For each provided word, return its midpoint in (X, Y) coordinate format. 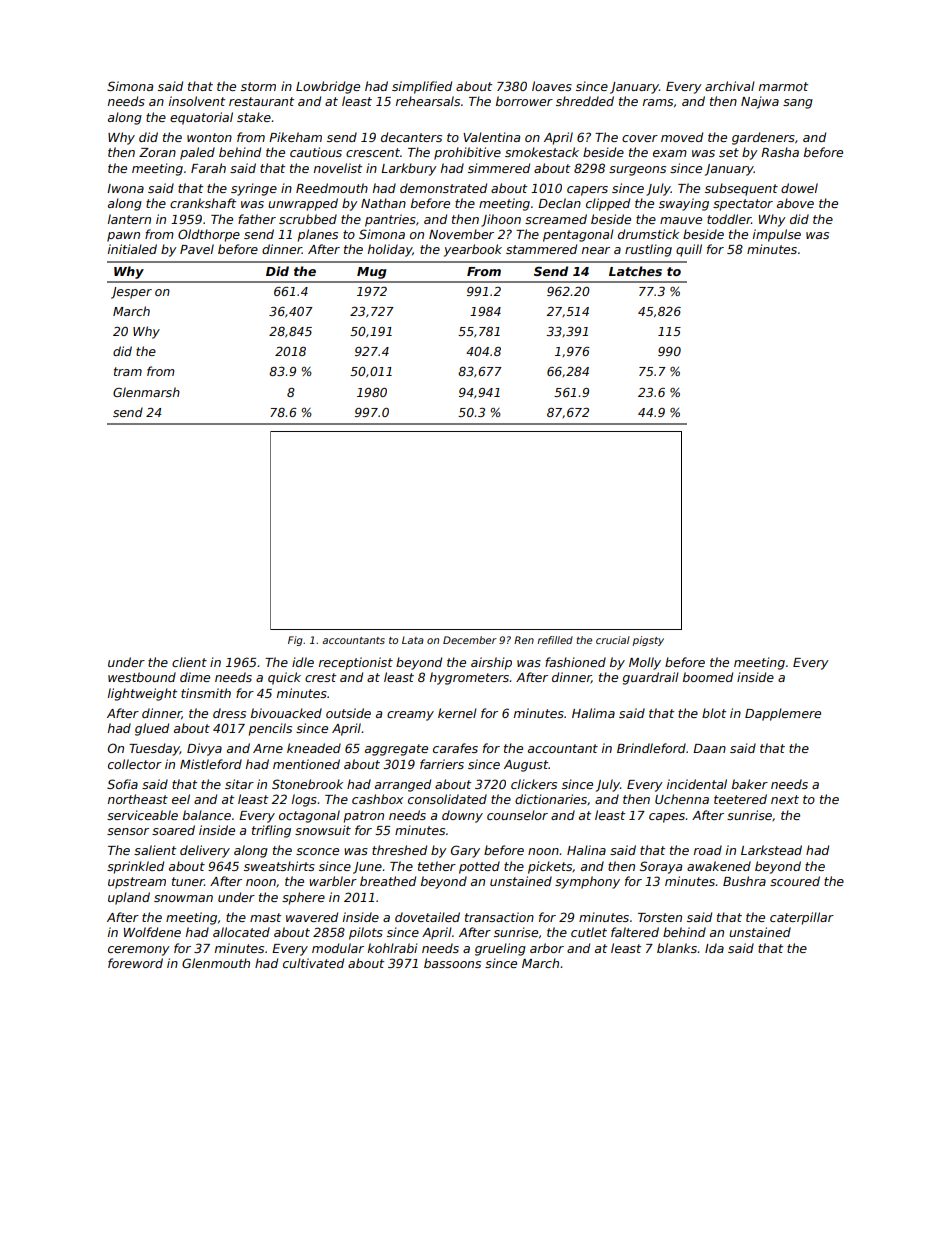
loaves (552, 86)
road (708, 850)
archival (730, 86)
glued (152, 729)
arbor (547, 948)
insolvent (197, 101)
